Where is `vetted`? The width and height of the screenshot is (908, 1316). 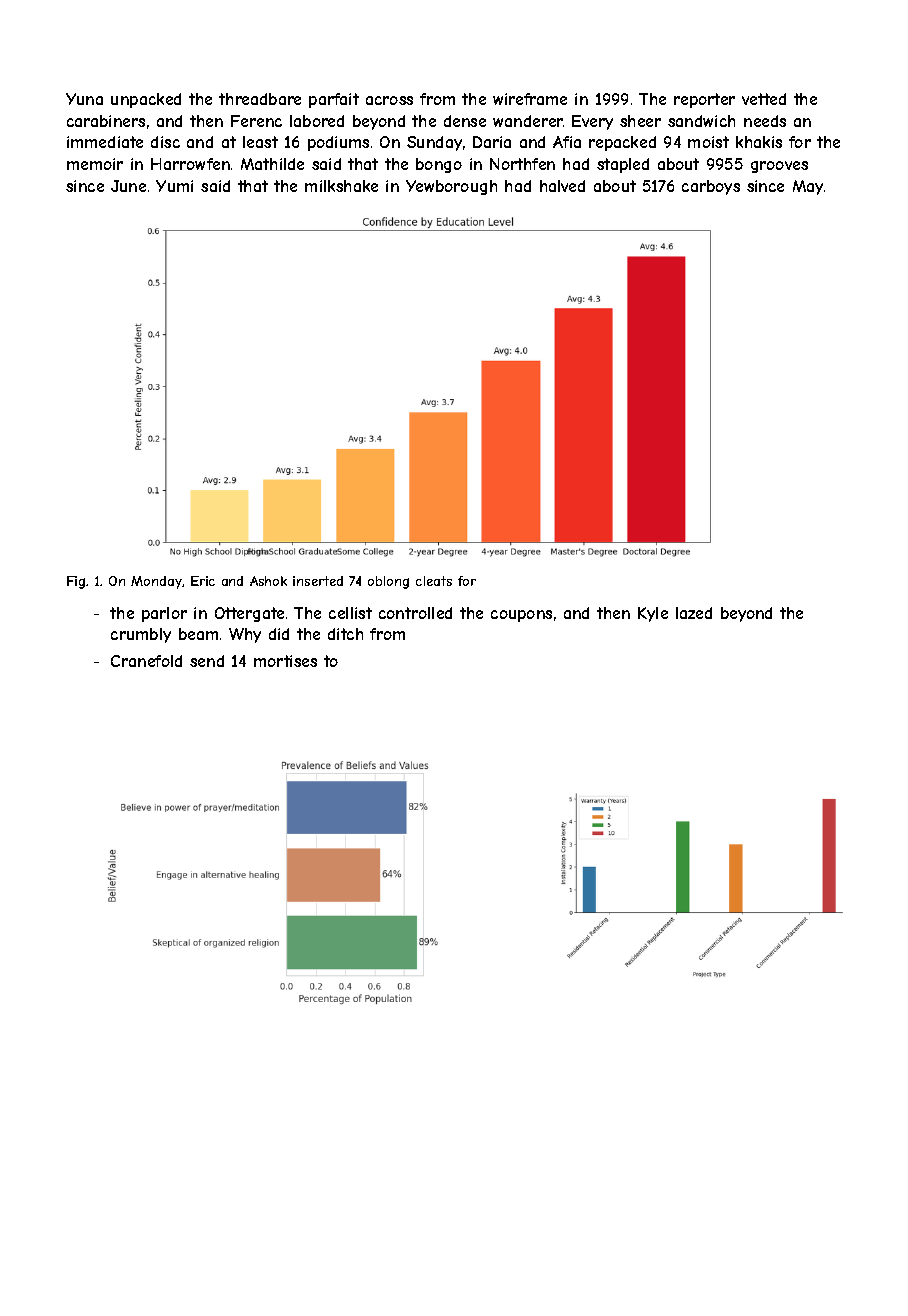 vetted is located at coordinates (764, 99).
